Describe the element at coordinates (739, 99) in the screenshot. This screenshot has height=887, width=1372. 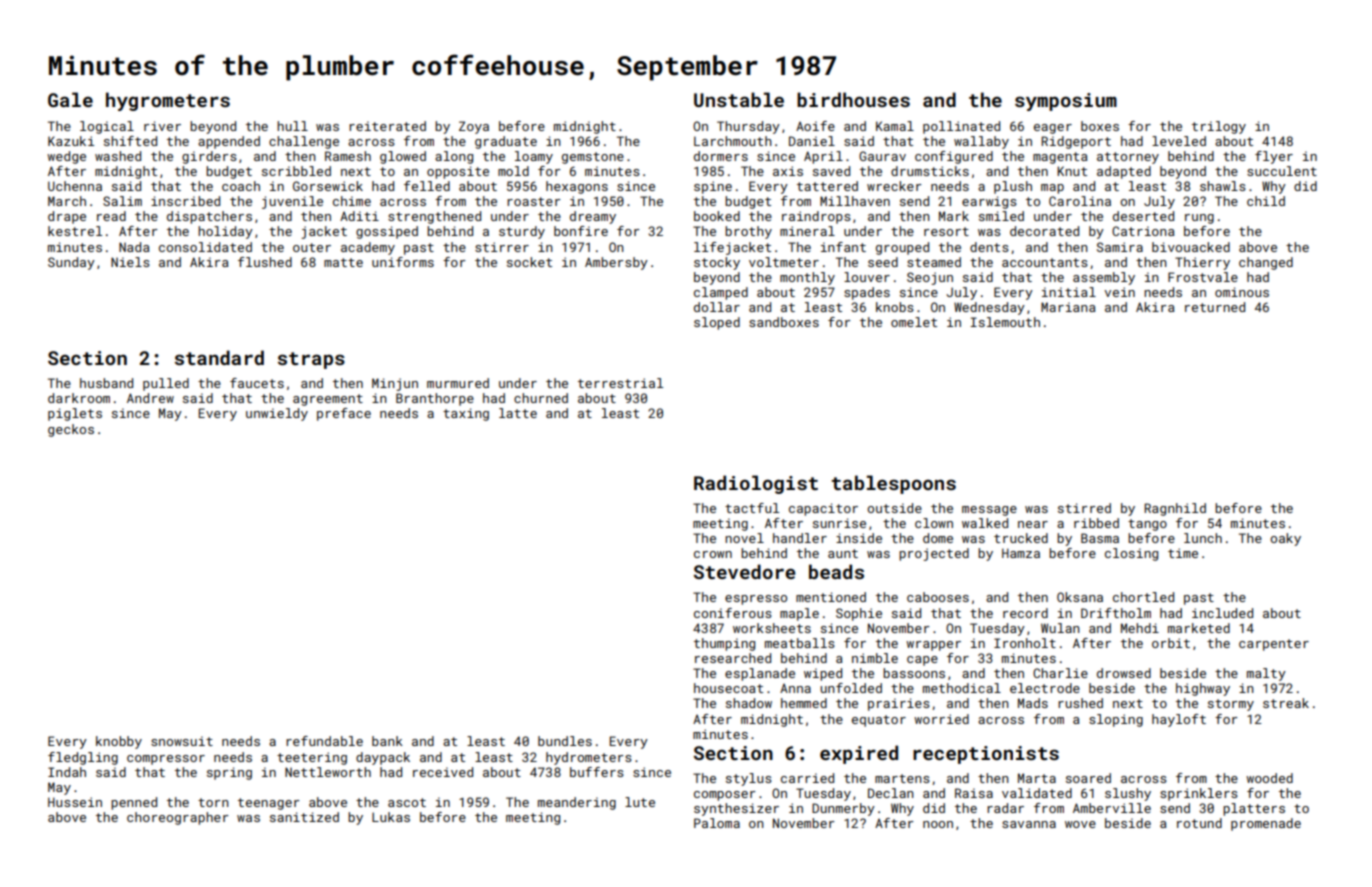
I see `Unstable` at that location.
